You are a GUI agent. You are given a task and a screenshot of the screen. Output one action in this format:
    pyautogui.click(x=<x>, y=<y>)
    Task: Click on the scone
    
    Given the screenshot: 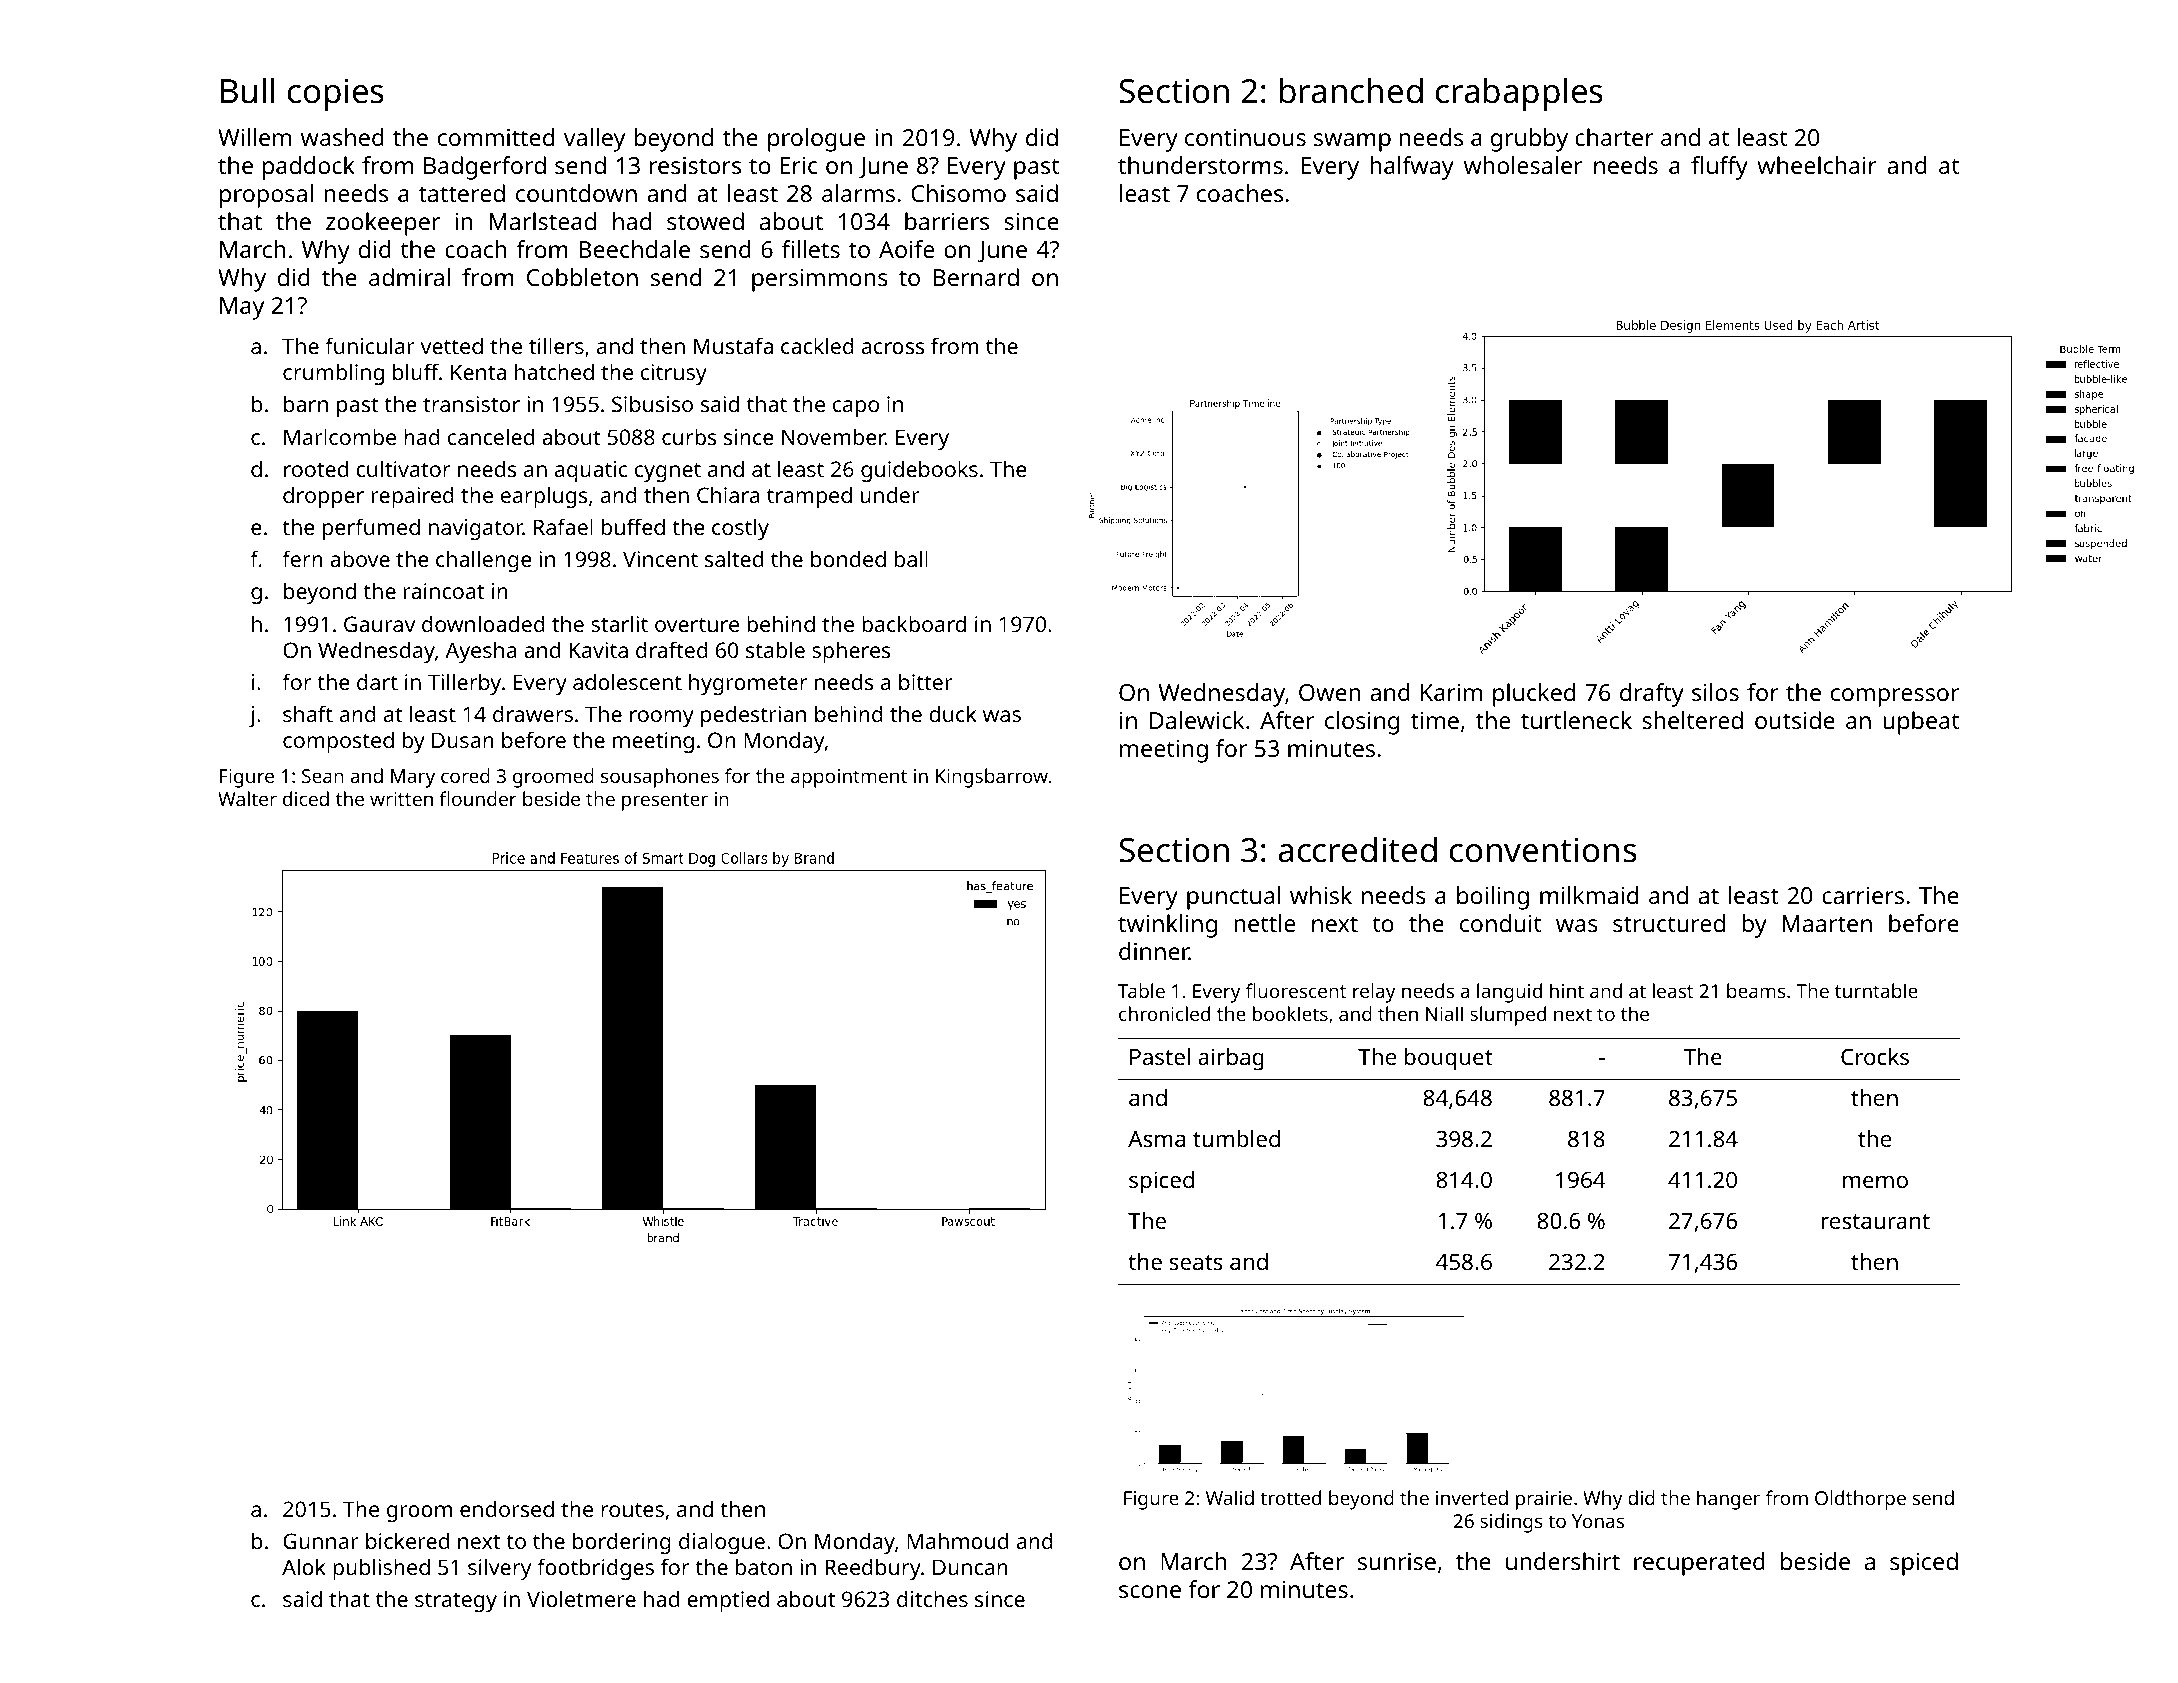 What is the action you would take?
    pyautogui.click(x=1150, y=1591)
